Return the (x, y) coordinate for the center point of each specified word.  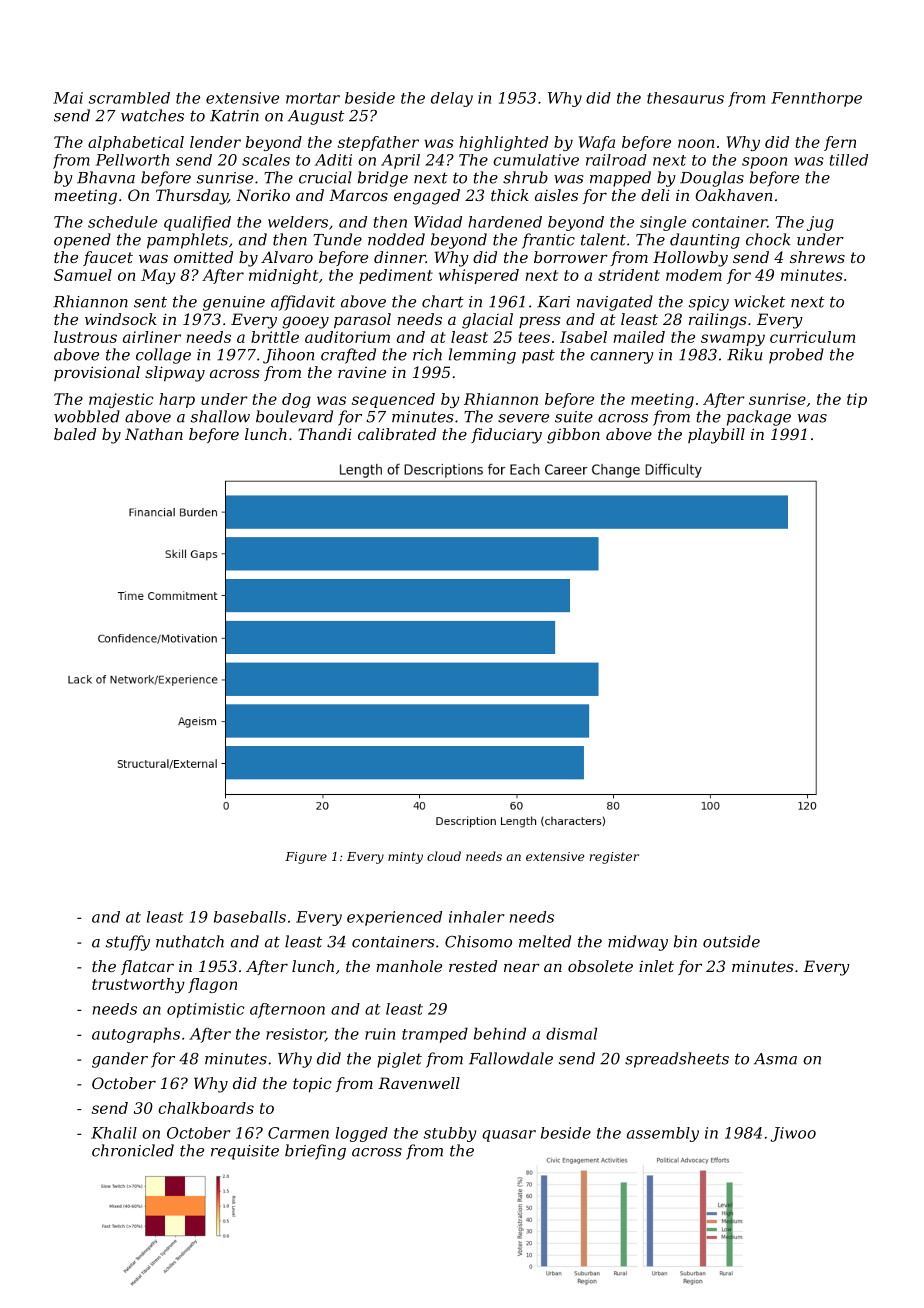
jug (820, 223)
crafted (348, 356)
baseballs (250, 917)
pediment (396, 276)
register (614, 858)
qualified (197, 223)
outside (731, 941)
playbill (716, 436)
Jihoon (288, 356)
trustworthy (138, 985)
